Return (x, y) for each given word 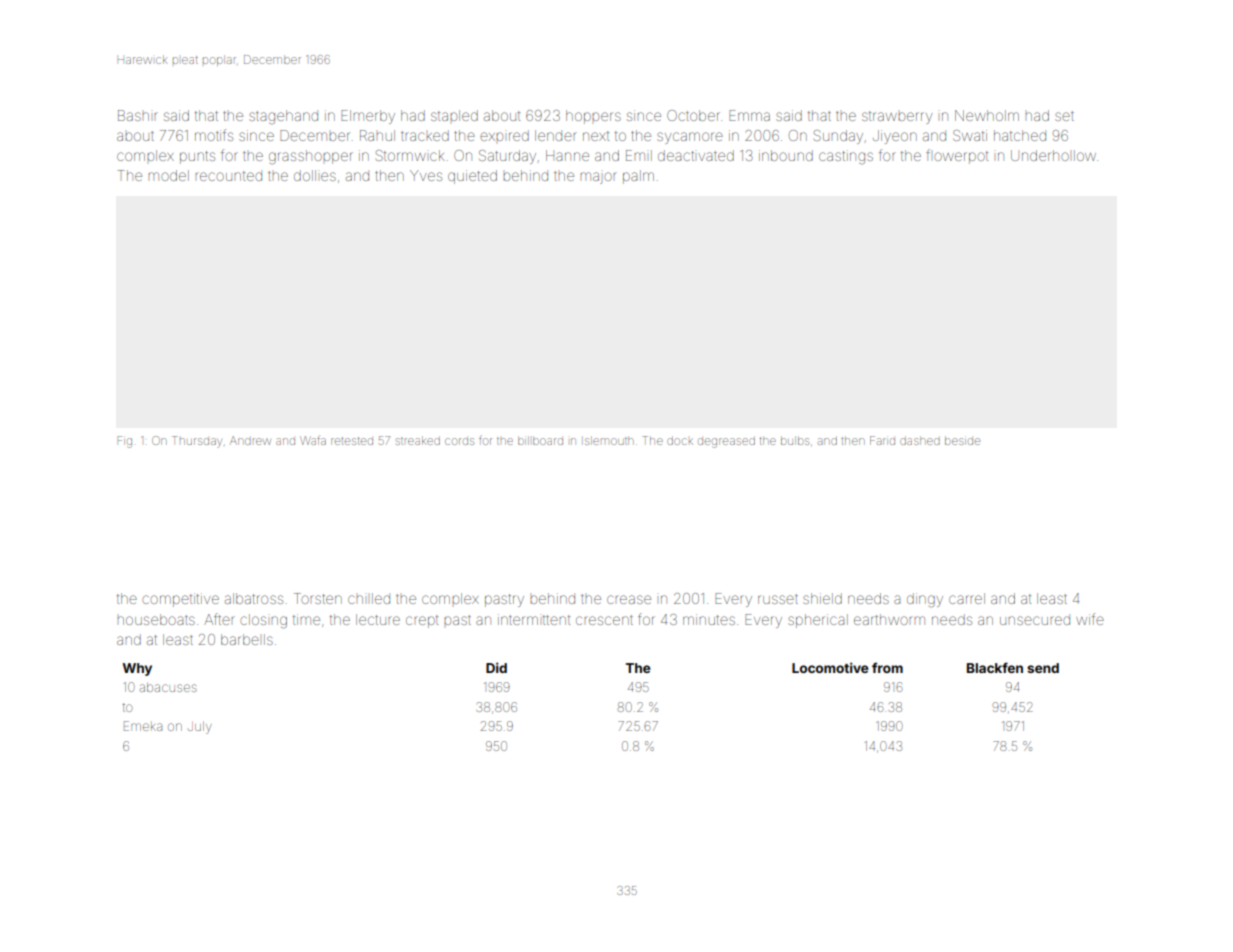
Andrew (250, 440)
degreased (726, 442)
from (887, 667)
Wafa (313, 440)
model (168, 175)
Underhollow (1053, 155)
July (200, 727)
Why (137, 669)
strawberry (897, 117)
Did (496, 667)
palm (638, 177)
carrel (967, 598)
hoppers (593, 117)
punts (197, 157)
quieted (472, 177)
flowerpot (957, 156)
